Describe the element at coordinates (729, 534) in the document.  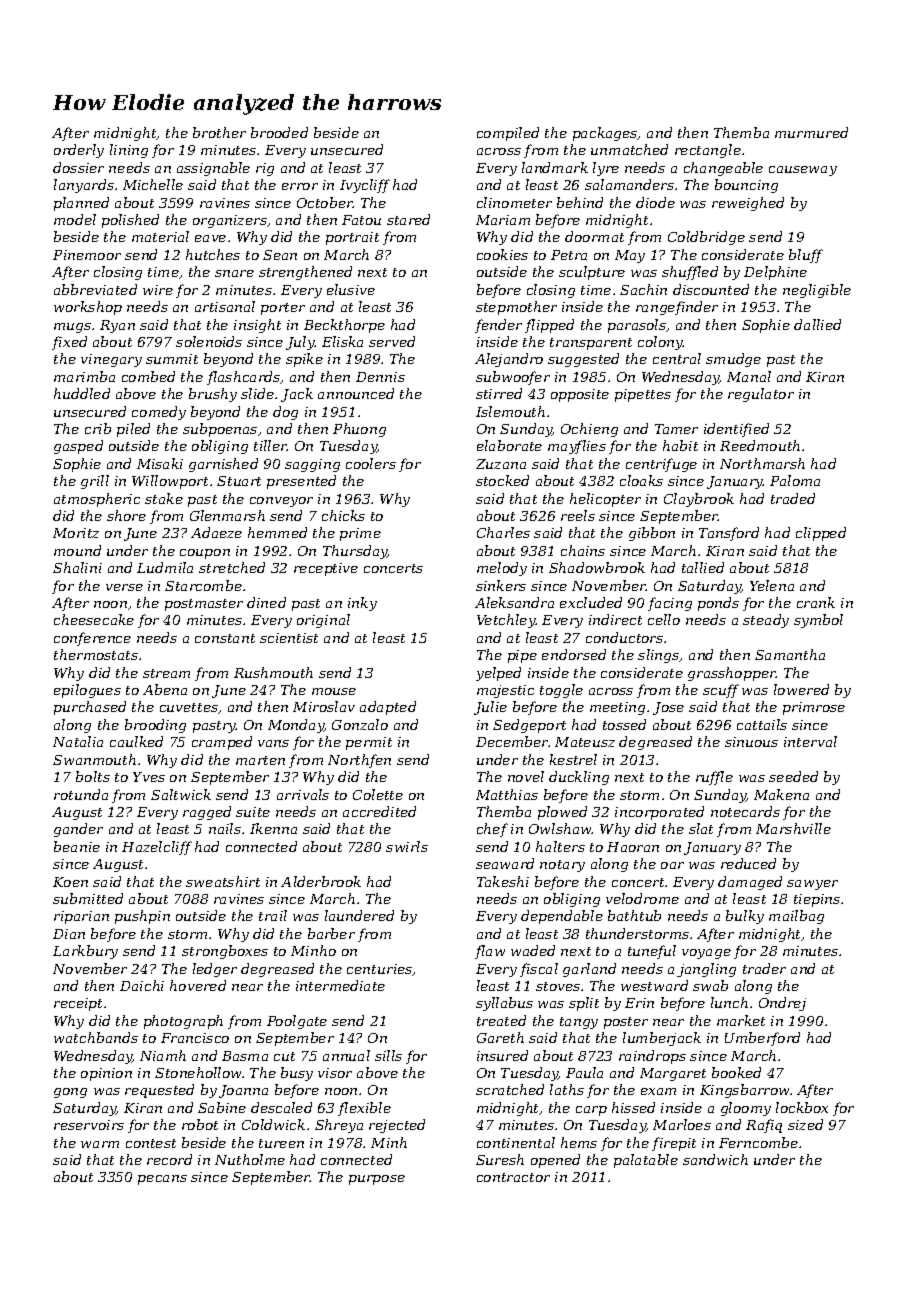
I see `Tansford` at that location.
